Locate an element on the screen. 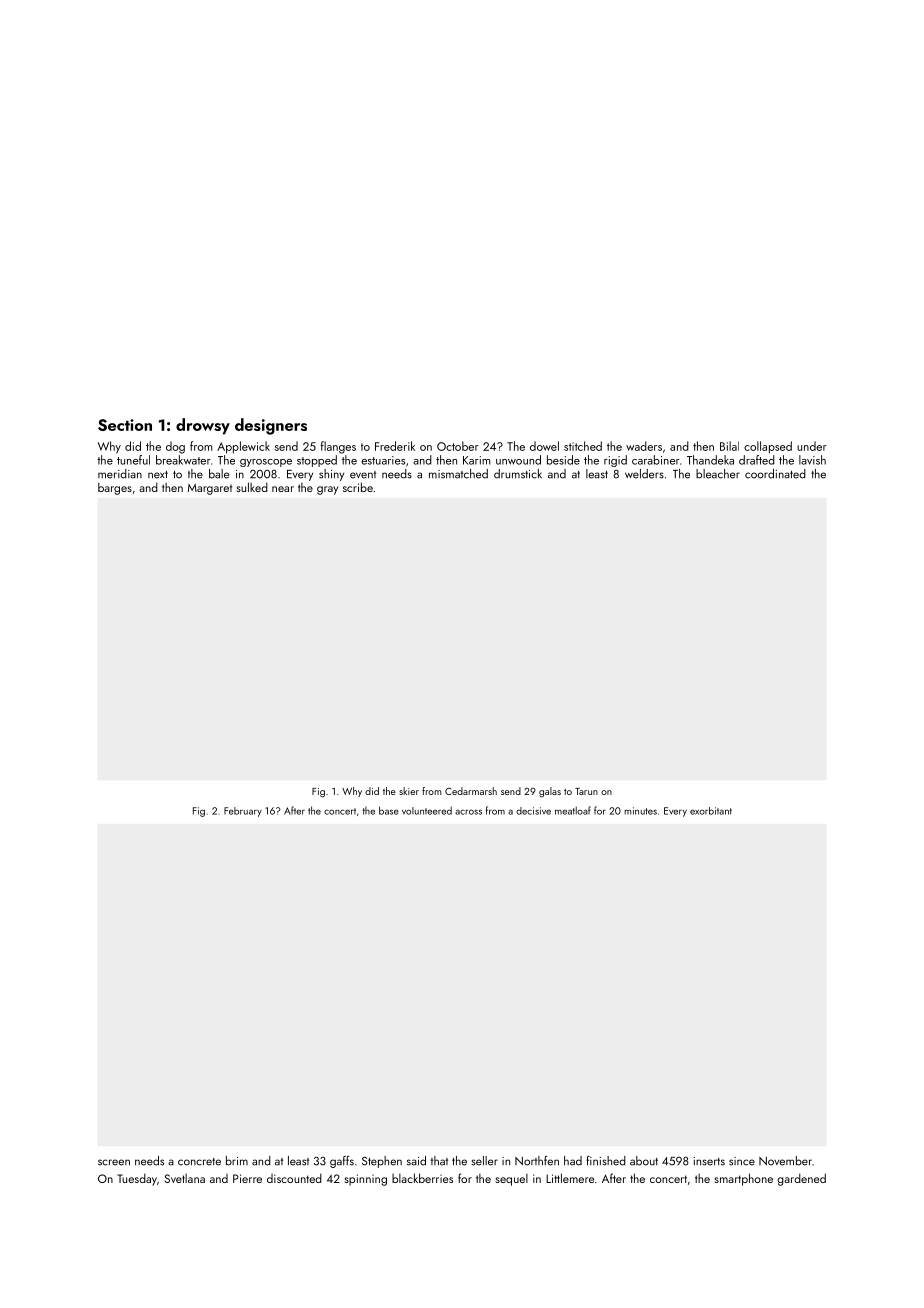  February is located at coordinates (243, 812).
